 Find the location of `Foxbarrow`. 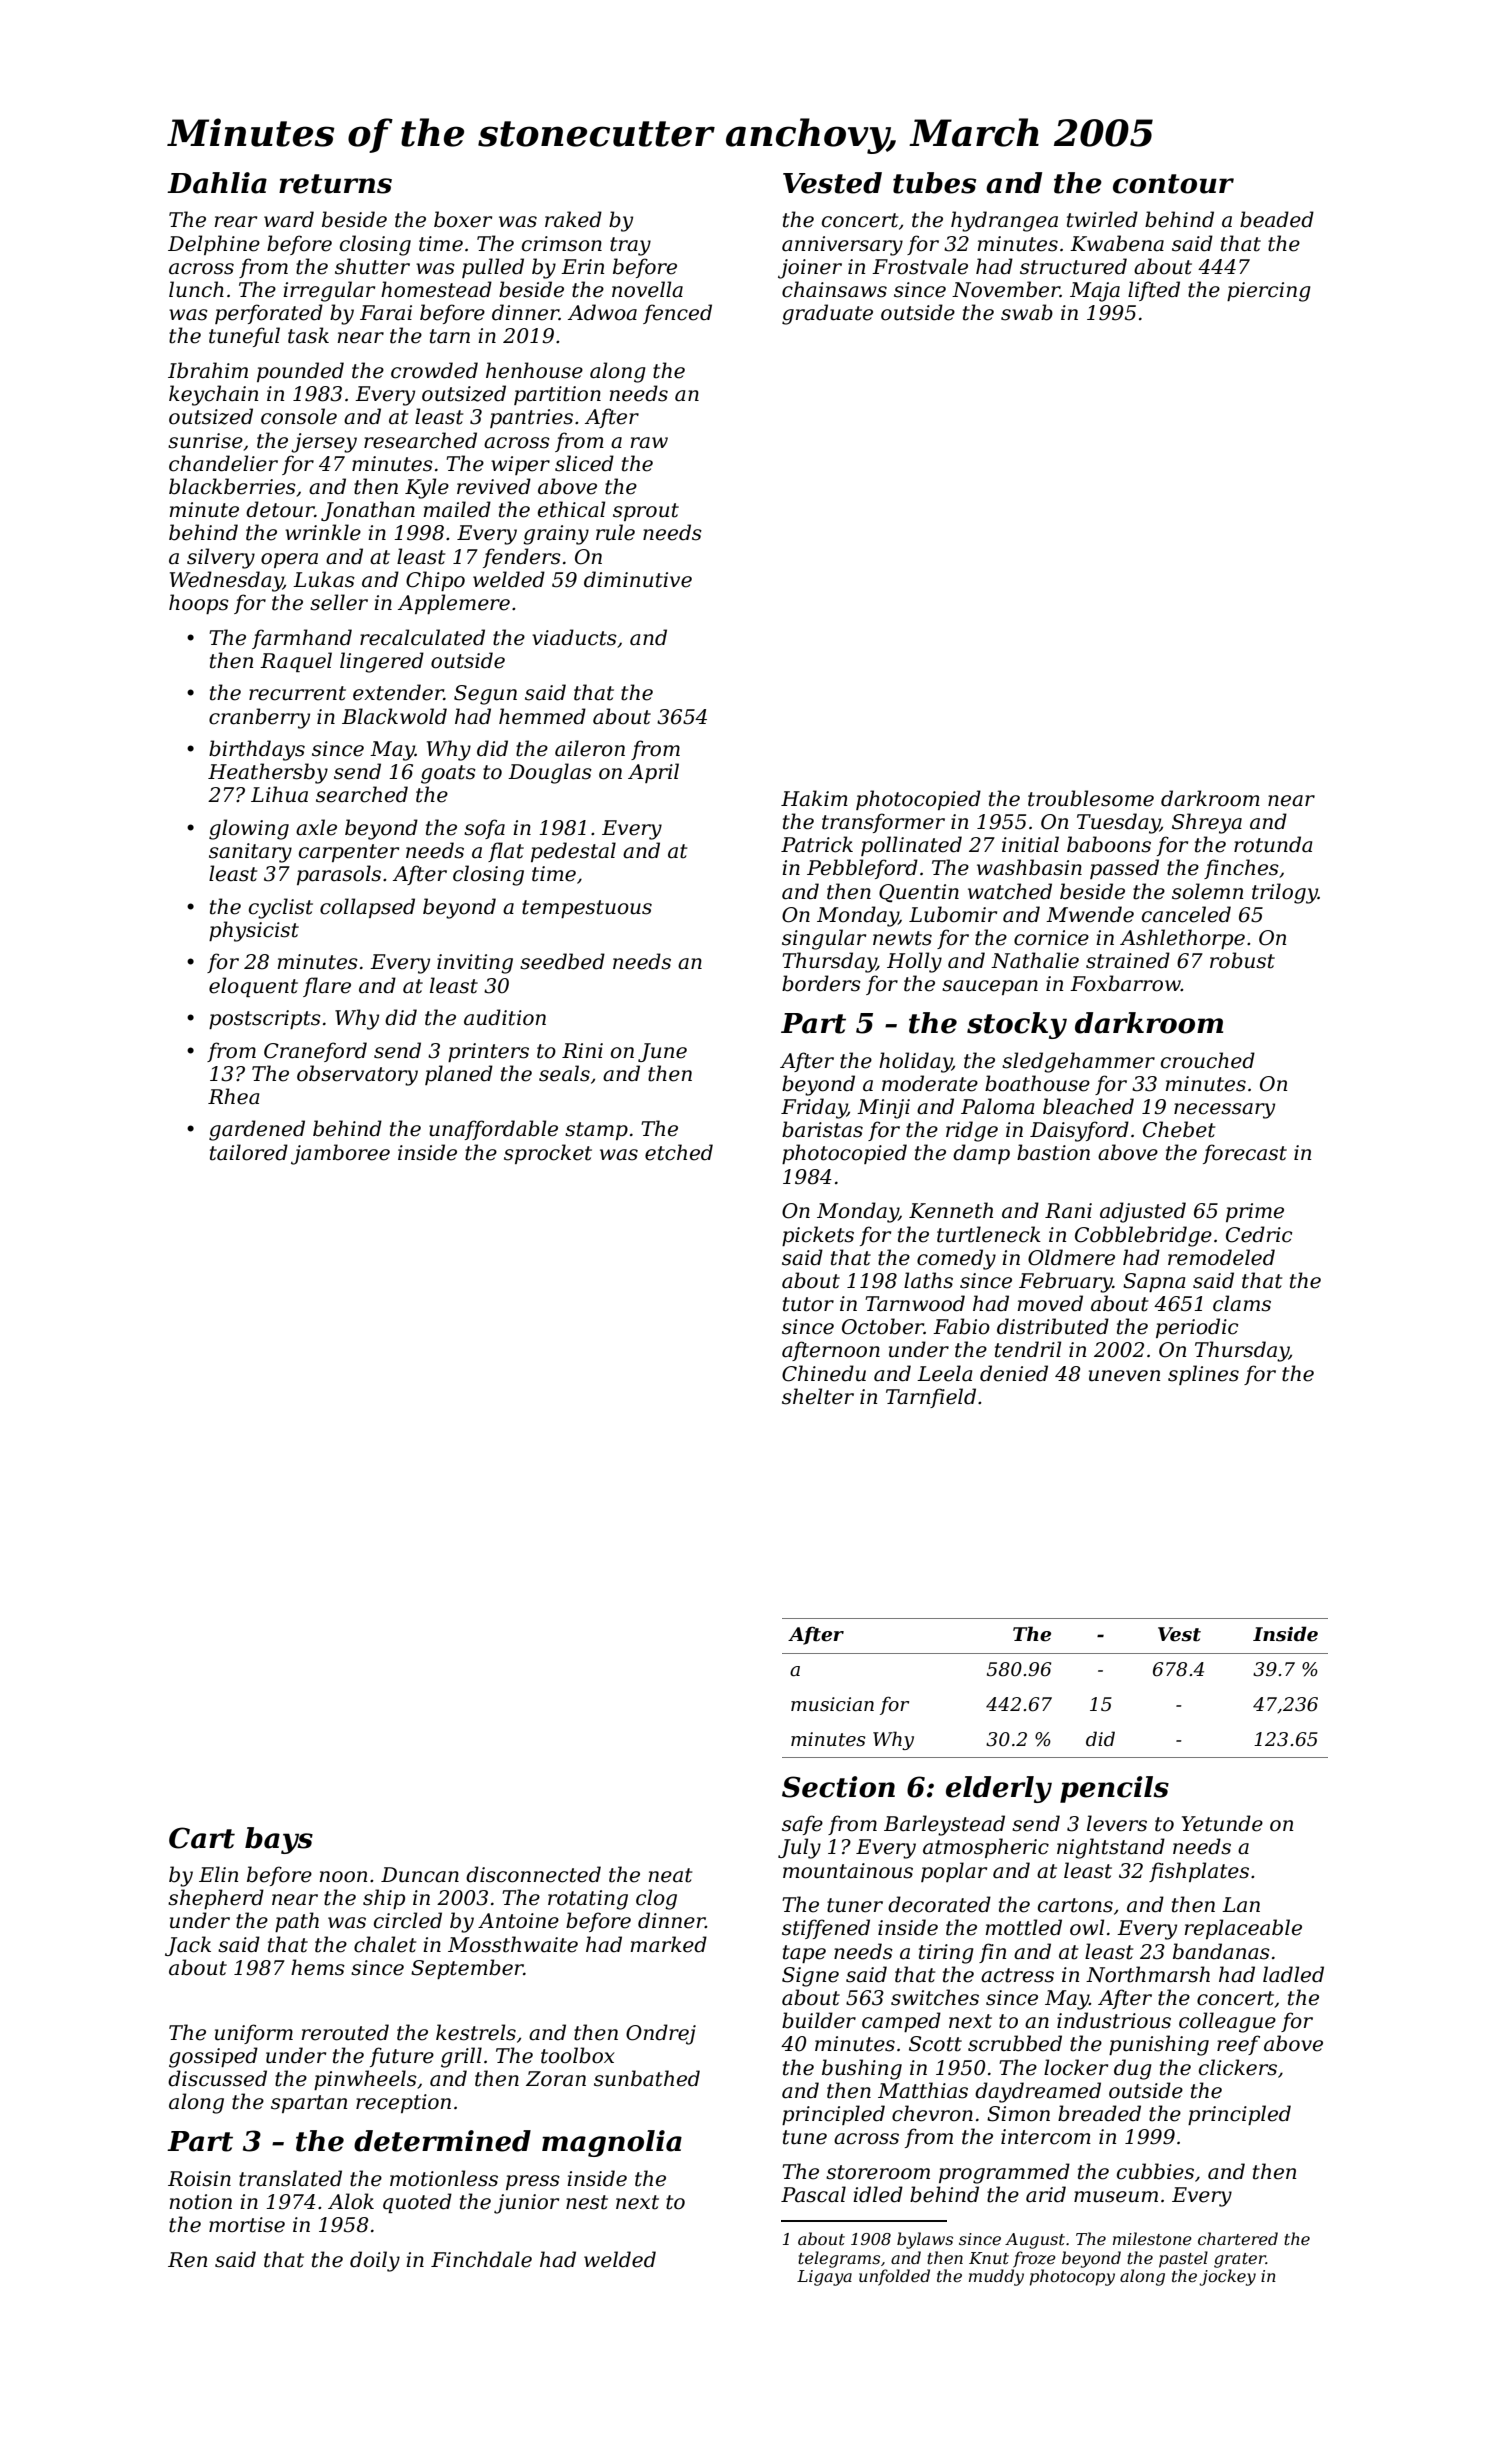

Foxbarrow is located at coordinates (1125, 983).
